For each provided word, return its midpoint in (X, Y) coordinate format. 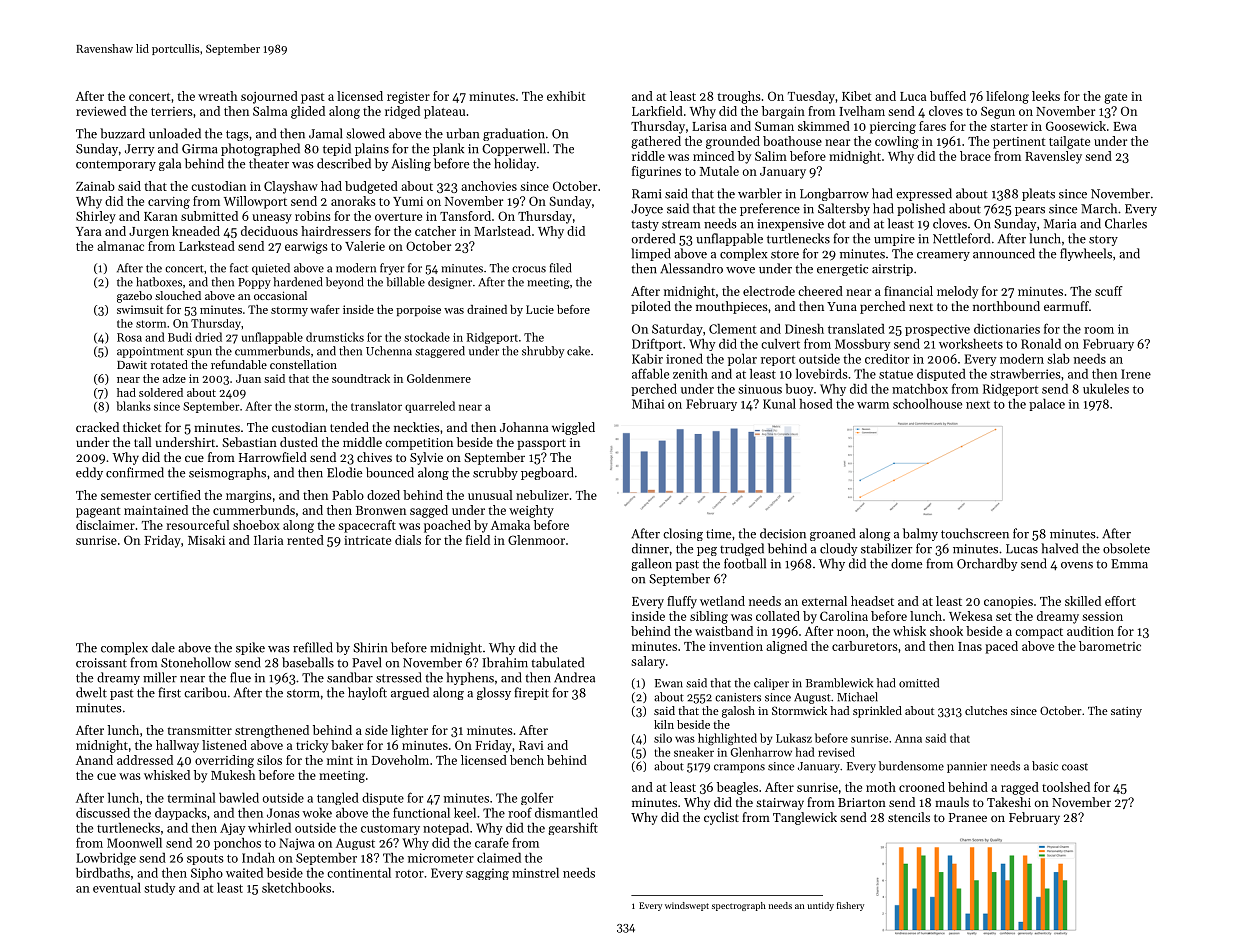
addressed (145, 760)
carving (169, 203)
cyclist (721, 818)
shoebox (256, 525)
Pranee (968, 817)
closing (683, 534)
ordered (653, 238)
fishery (850, 906)
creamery (943, 256)
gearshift (573, 828)
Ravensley (1053, 157)
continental (359, 873)
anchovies (489, 186)
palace (1047, 405)
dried (208, 337)
